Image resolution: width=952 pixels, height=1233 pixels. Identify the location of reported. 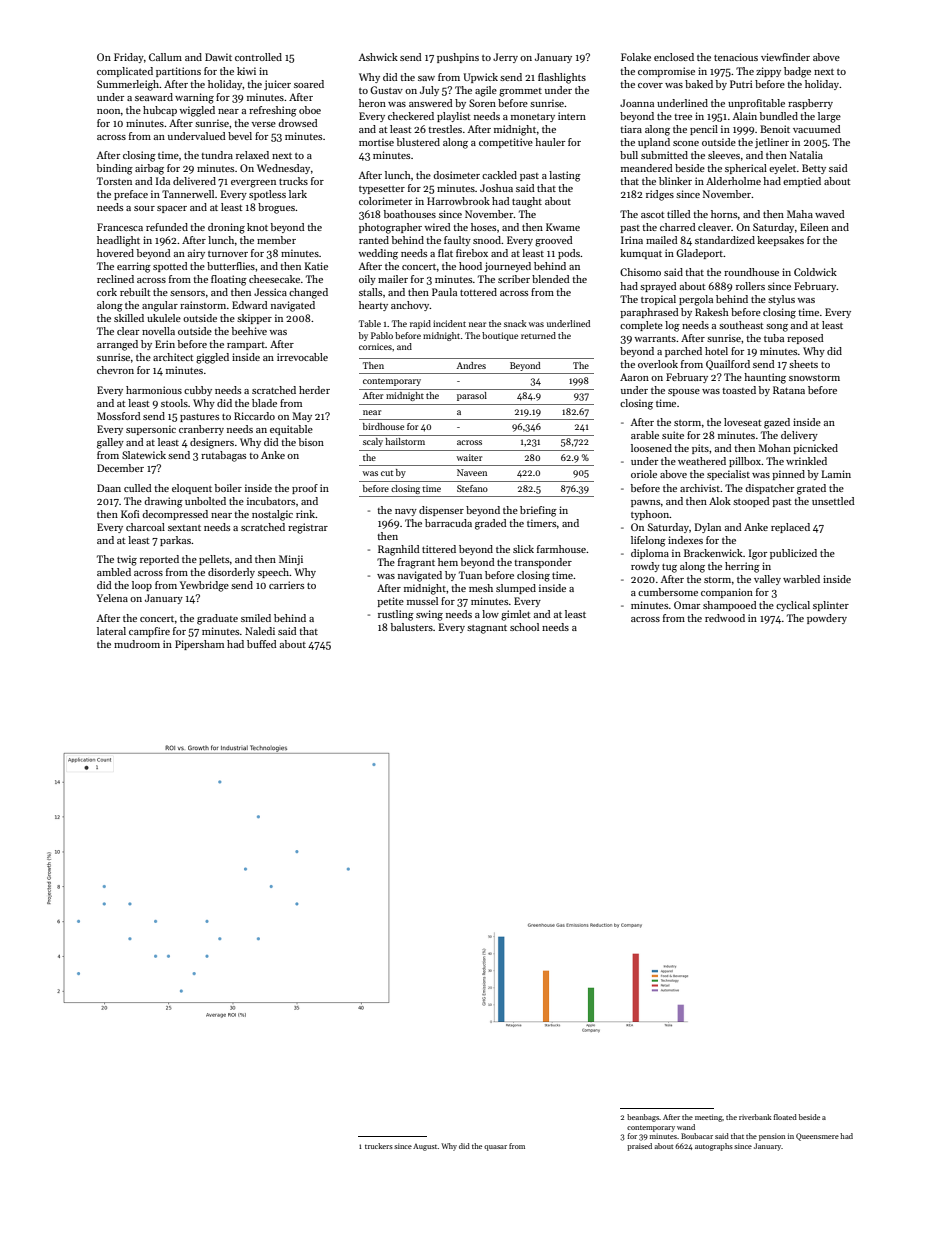
(159, 560).
